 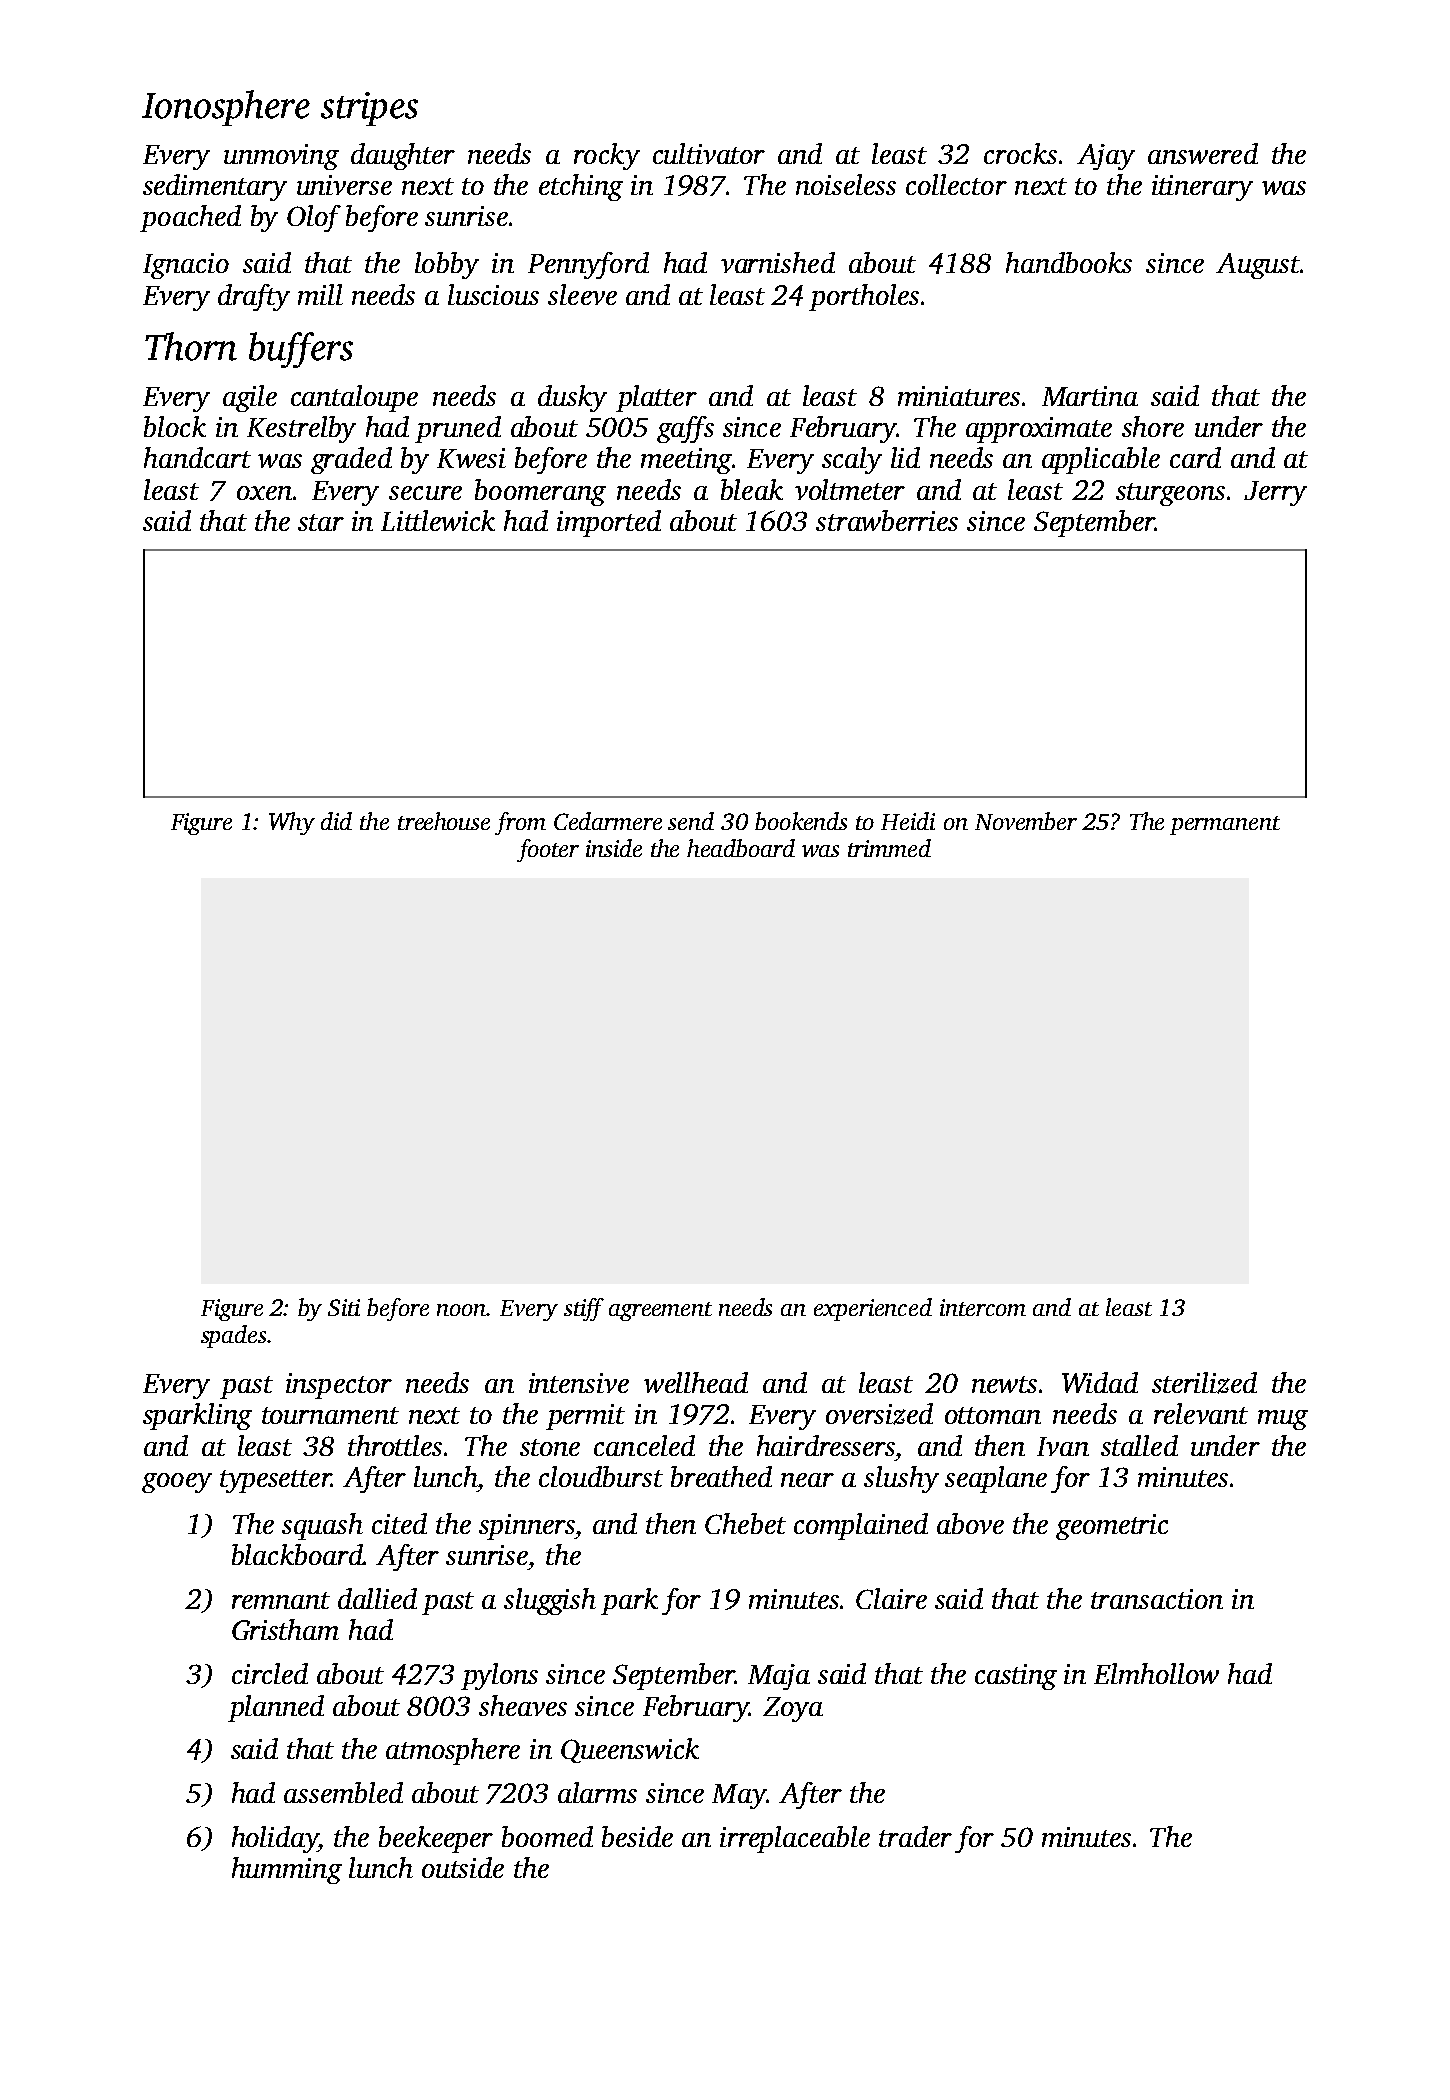 What do you see at coordinates (177, 1483) in the screenshot?
I see `gooey` at bounding box center [177, 1483].
